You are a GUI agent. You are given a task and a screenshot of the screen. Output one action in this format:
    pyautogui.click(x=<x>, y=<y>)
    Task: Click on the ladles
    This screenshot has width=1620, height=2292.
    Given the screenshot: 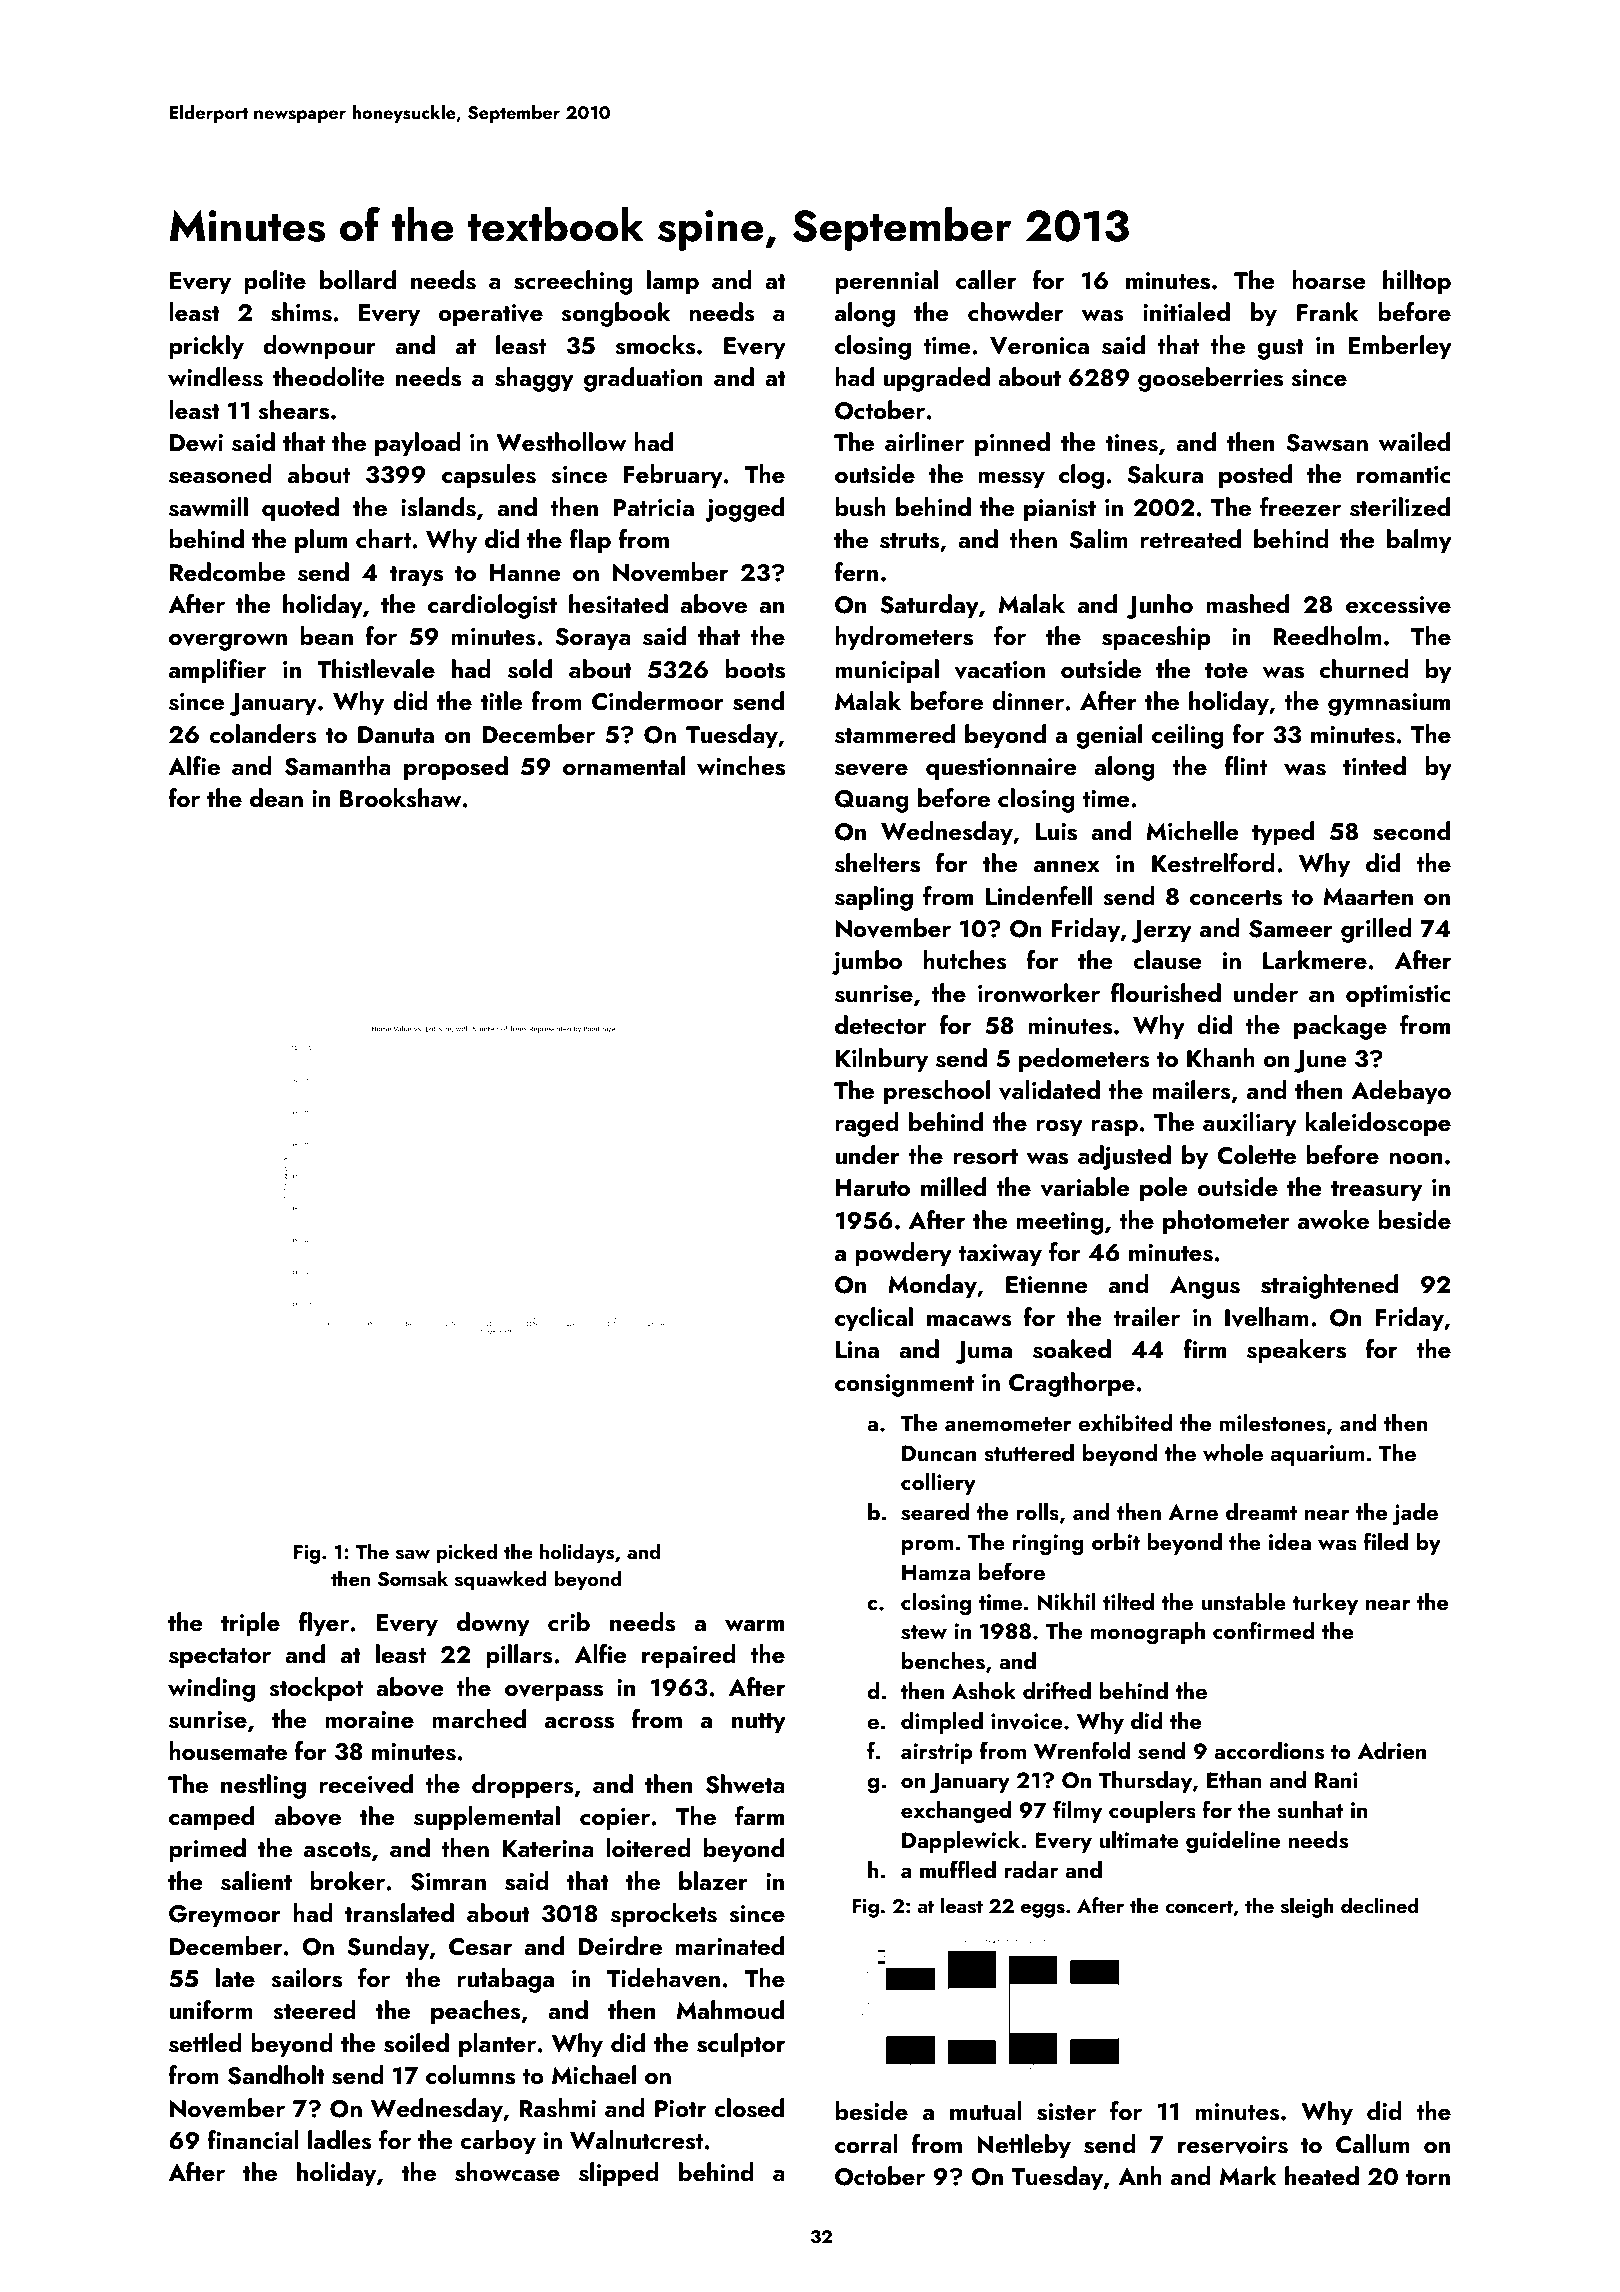 What is the action you would take?
    pyautogui.click(x=340, y=2140)
